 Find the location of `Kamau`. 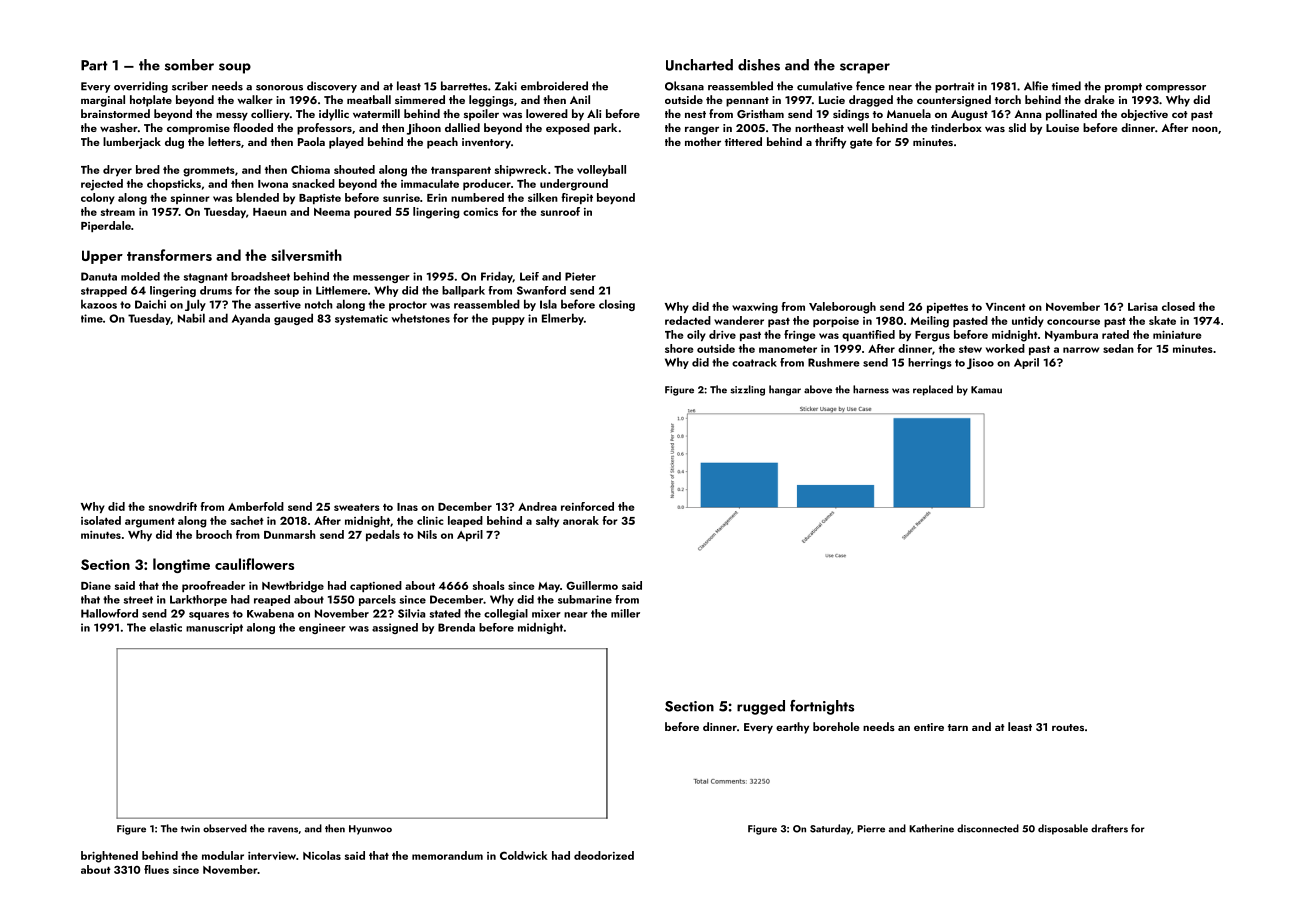

Kamau is located at coordinates (986, 390).
